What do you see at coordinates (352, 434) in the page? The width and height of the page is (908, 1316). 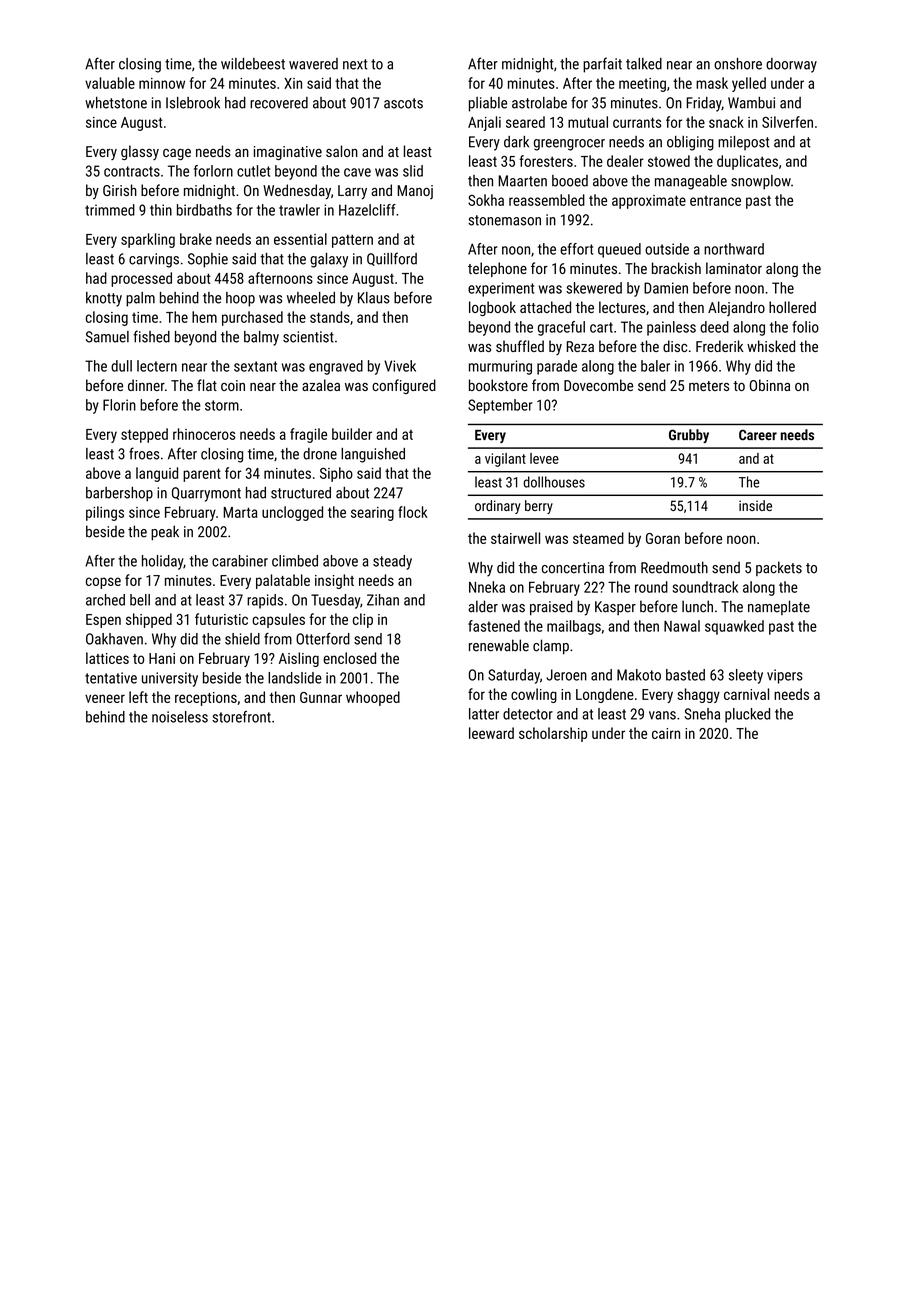 I see `builder` at bounding box center [352, 434].
